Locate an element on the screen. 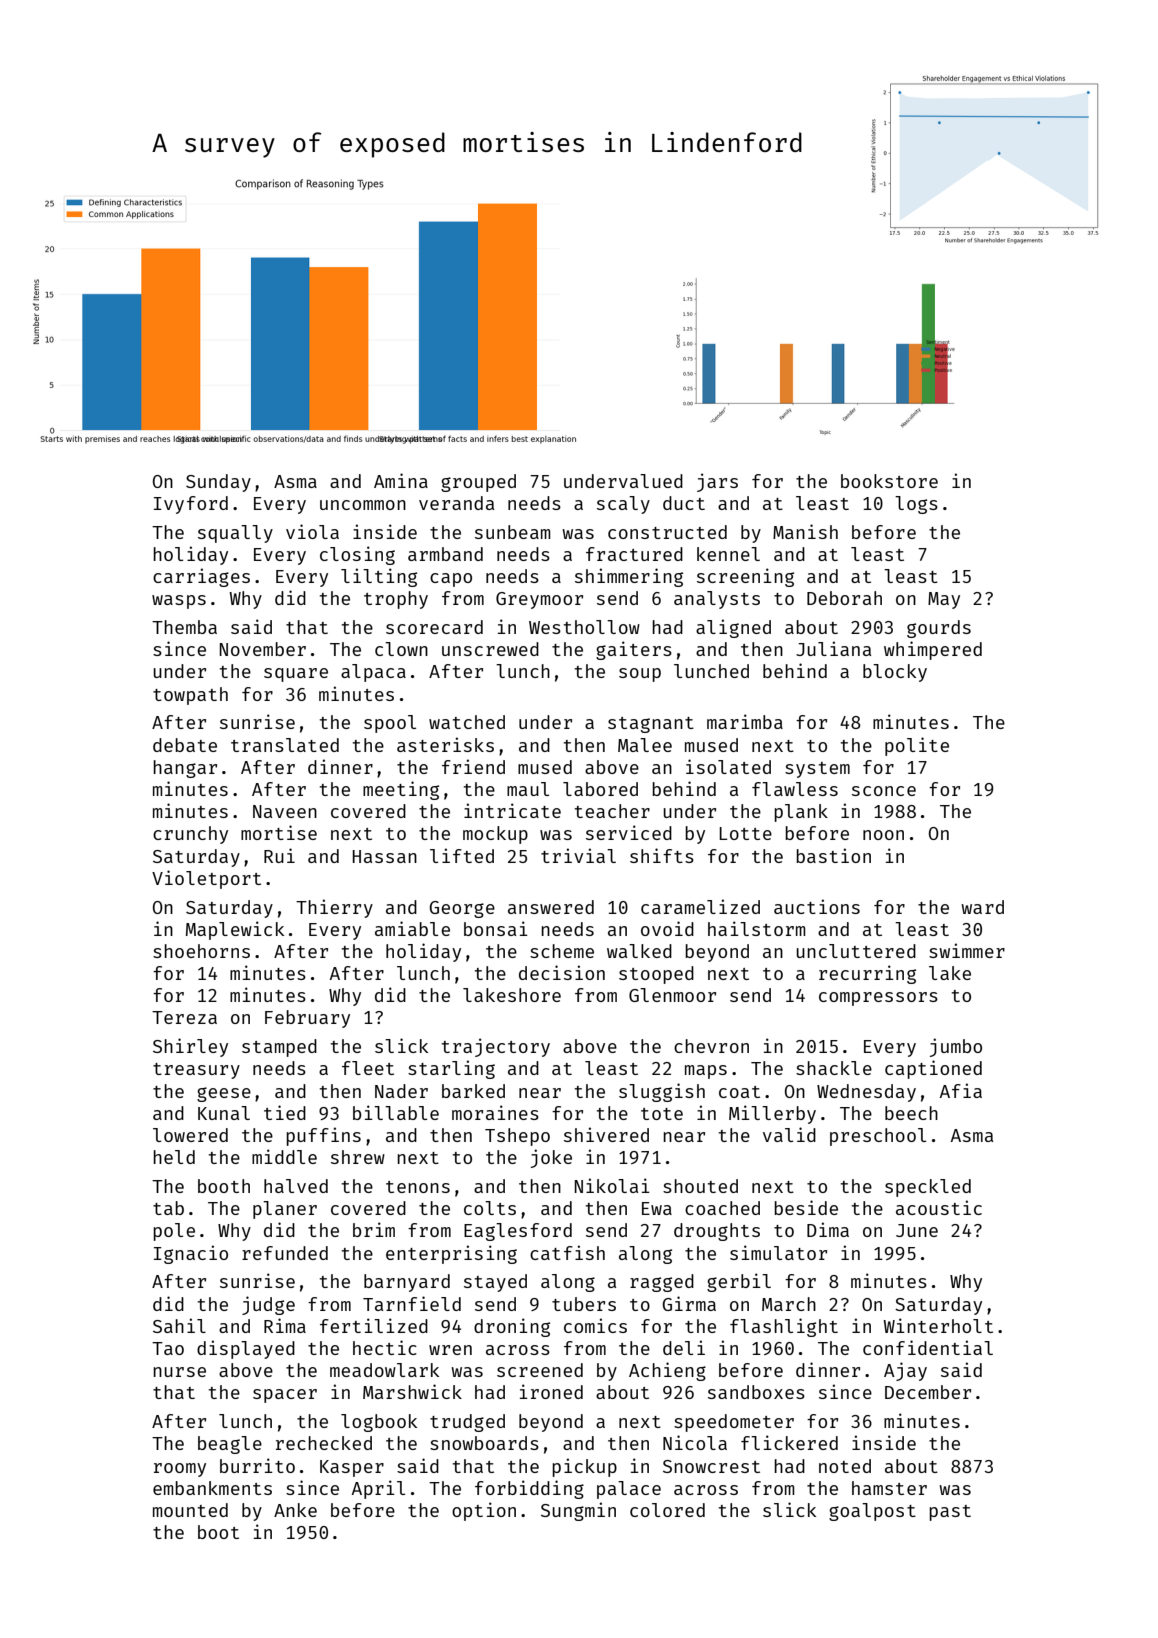 Image resolution: width=1158 pixels, height=1638 pixels. amiable is located at coordinates (412, 928).
